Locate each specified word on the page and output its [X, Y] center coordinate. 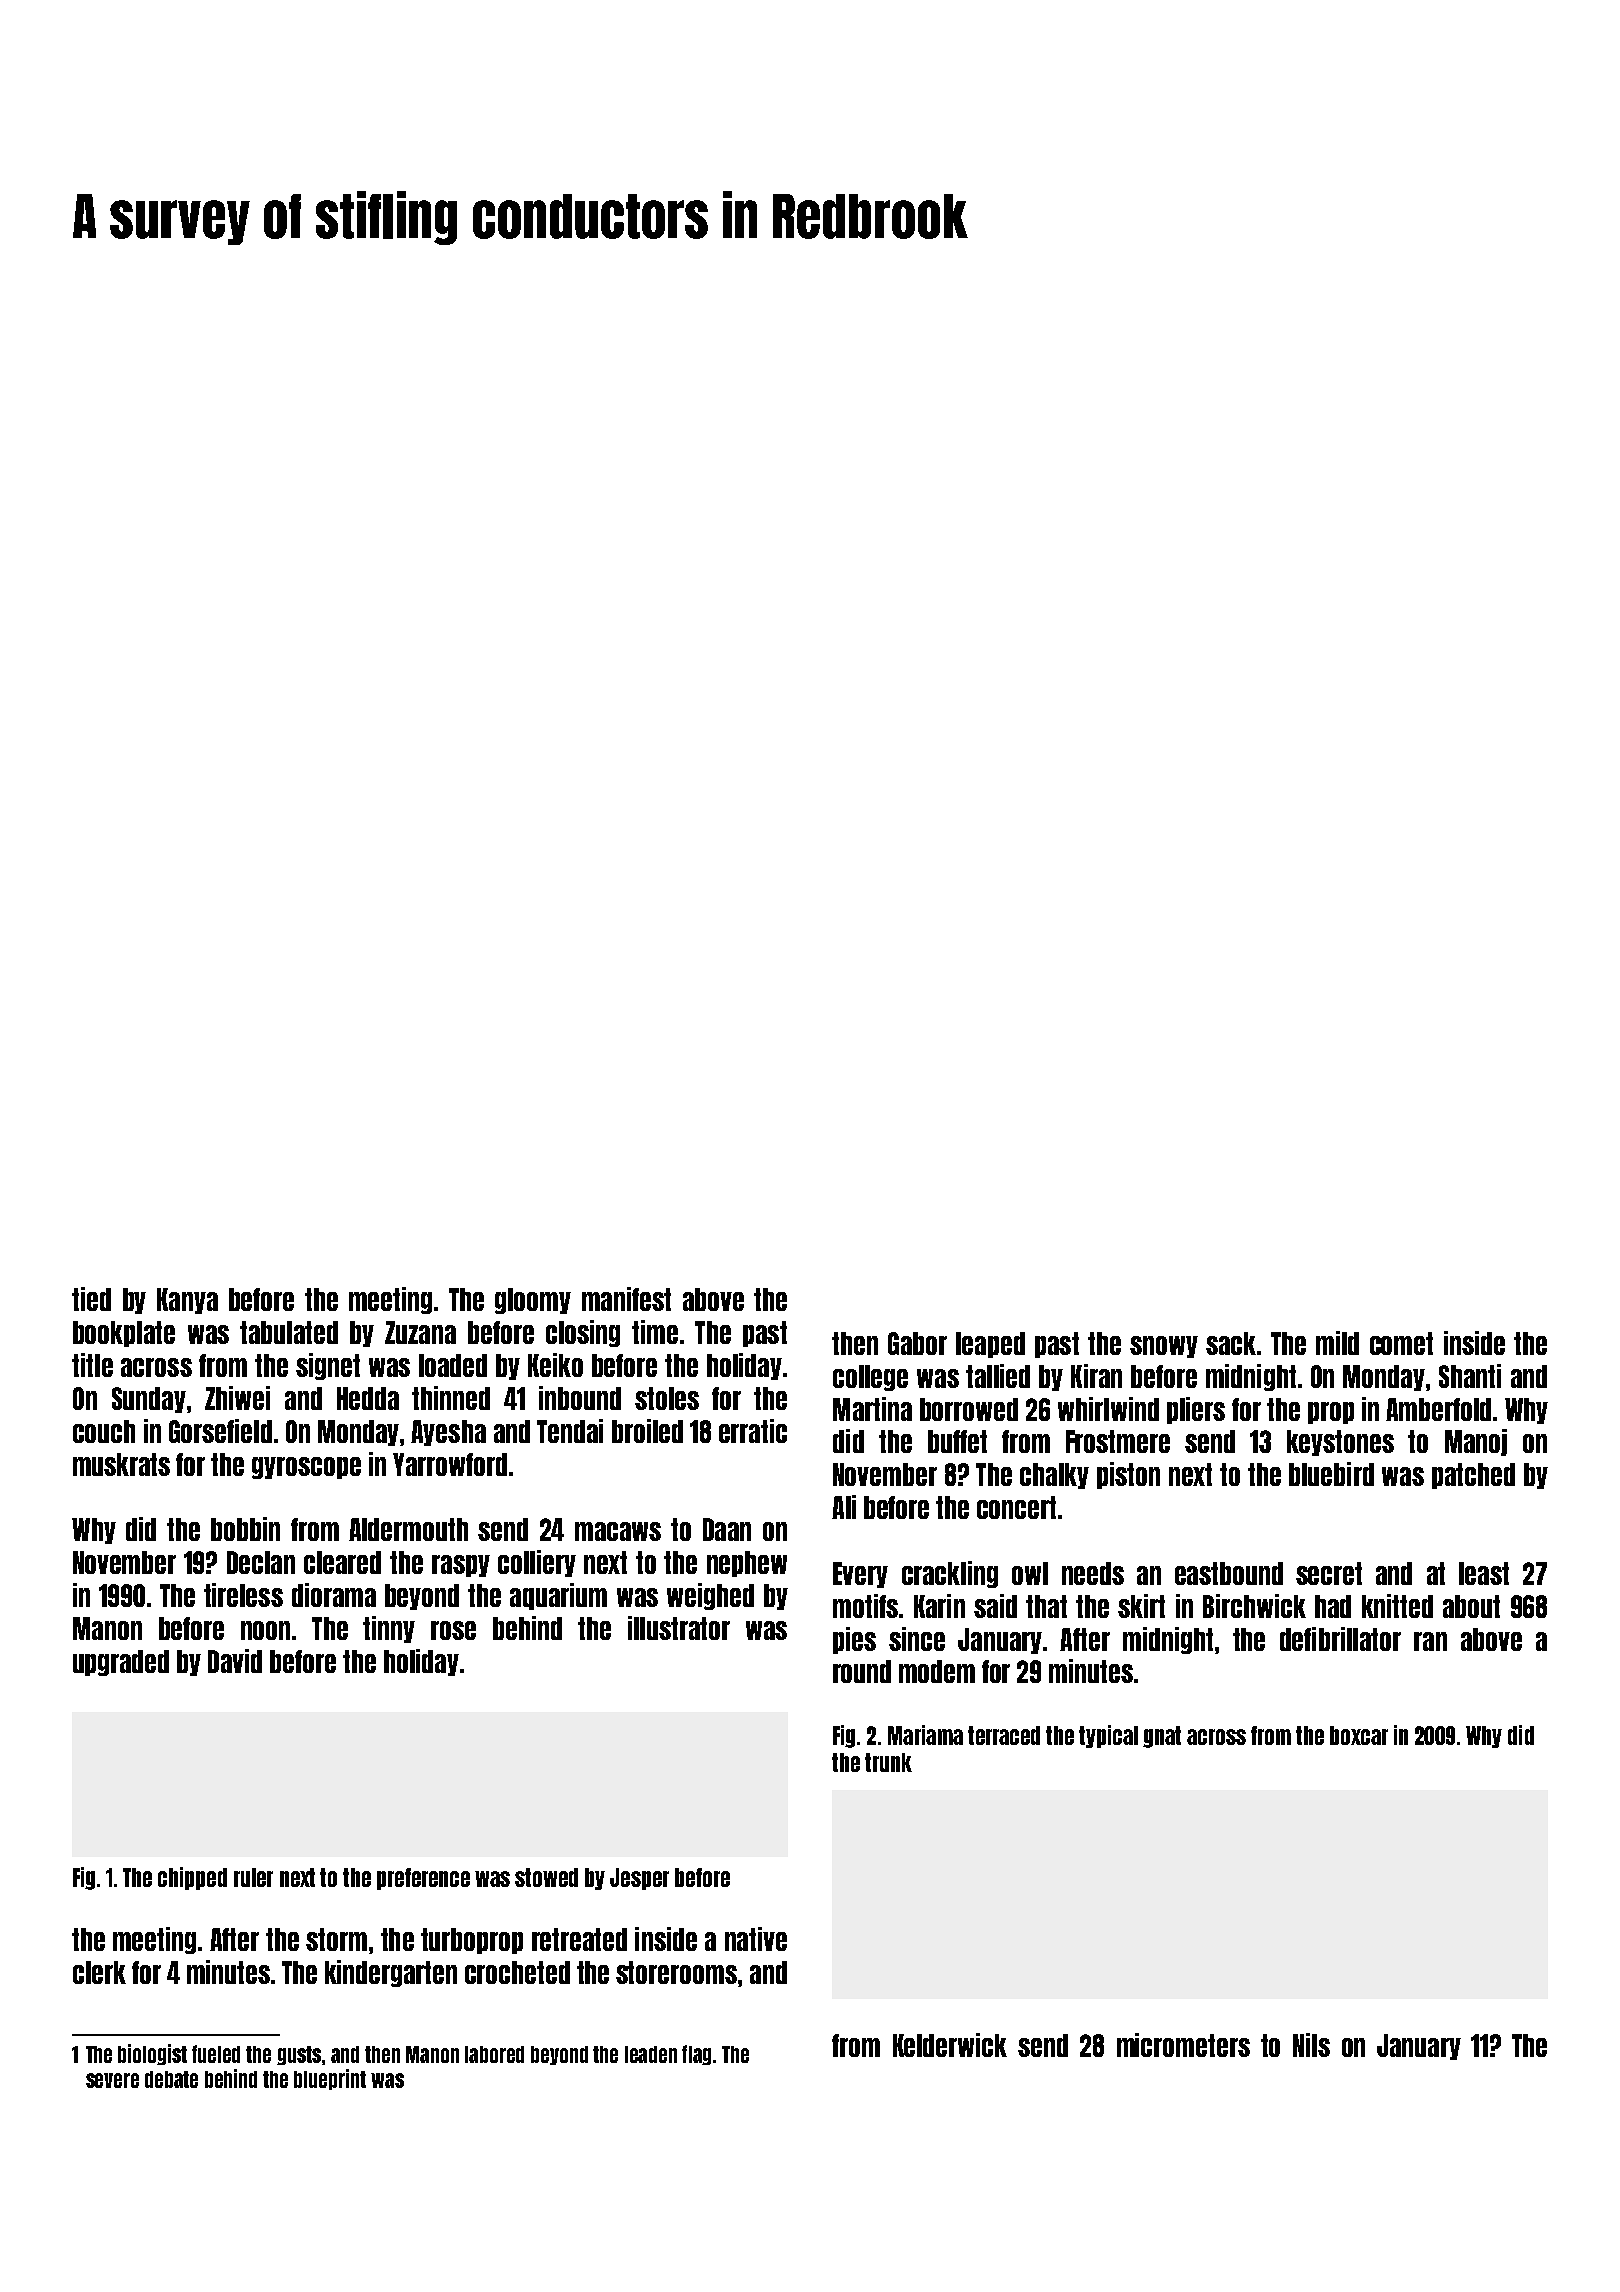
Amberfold [1438, 1409]
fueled [216, 2054]
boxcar [1359, 1735]
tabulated [289, 1332]
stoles [667, 1398]
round [862, 1671]
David [235, 1661]
